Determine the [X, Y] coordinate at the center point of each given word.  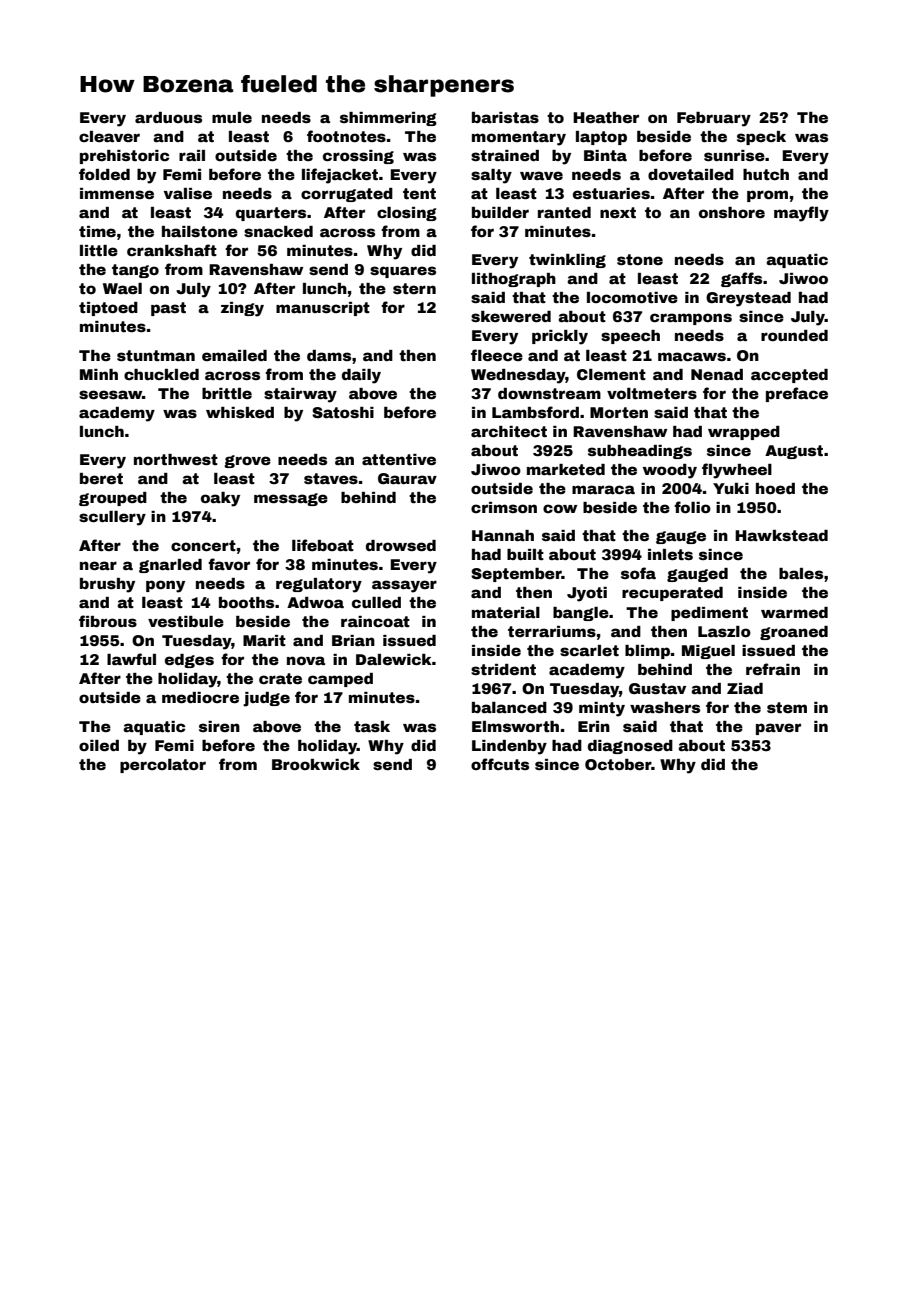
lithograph [514, 280]
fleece [497, 355]
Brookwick [316, 764]
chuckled [161, 374]
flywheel [737, 471]
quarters [271, 214]
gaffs [741, 279]
